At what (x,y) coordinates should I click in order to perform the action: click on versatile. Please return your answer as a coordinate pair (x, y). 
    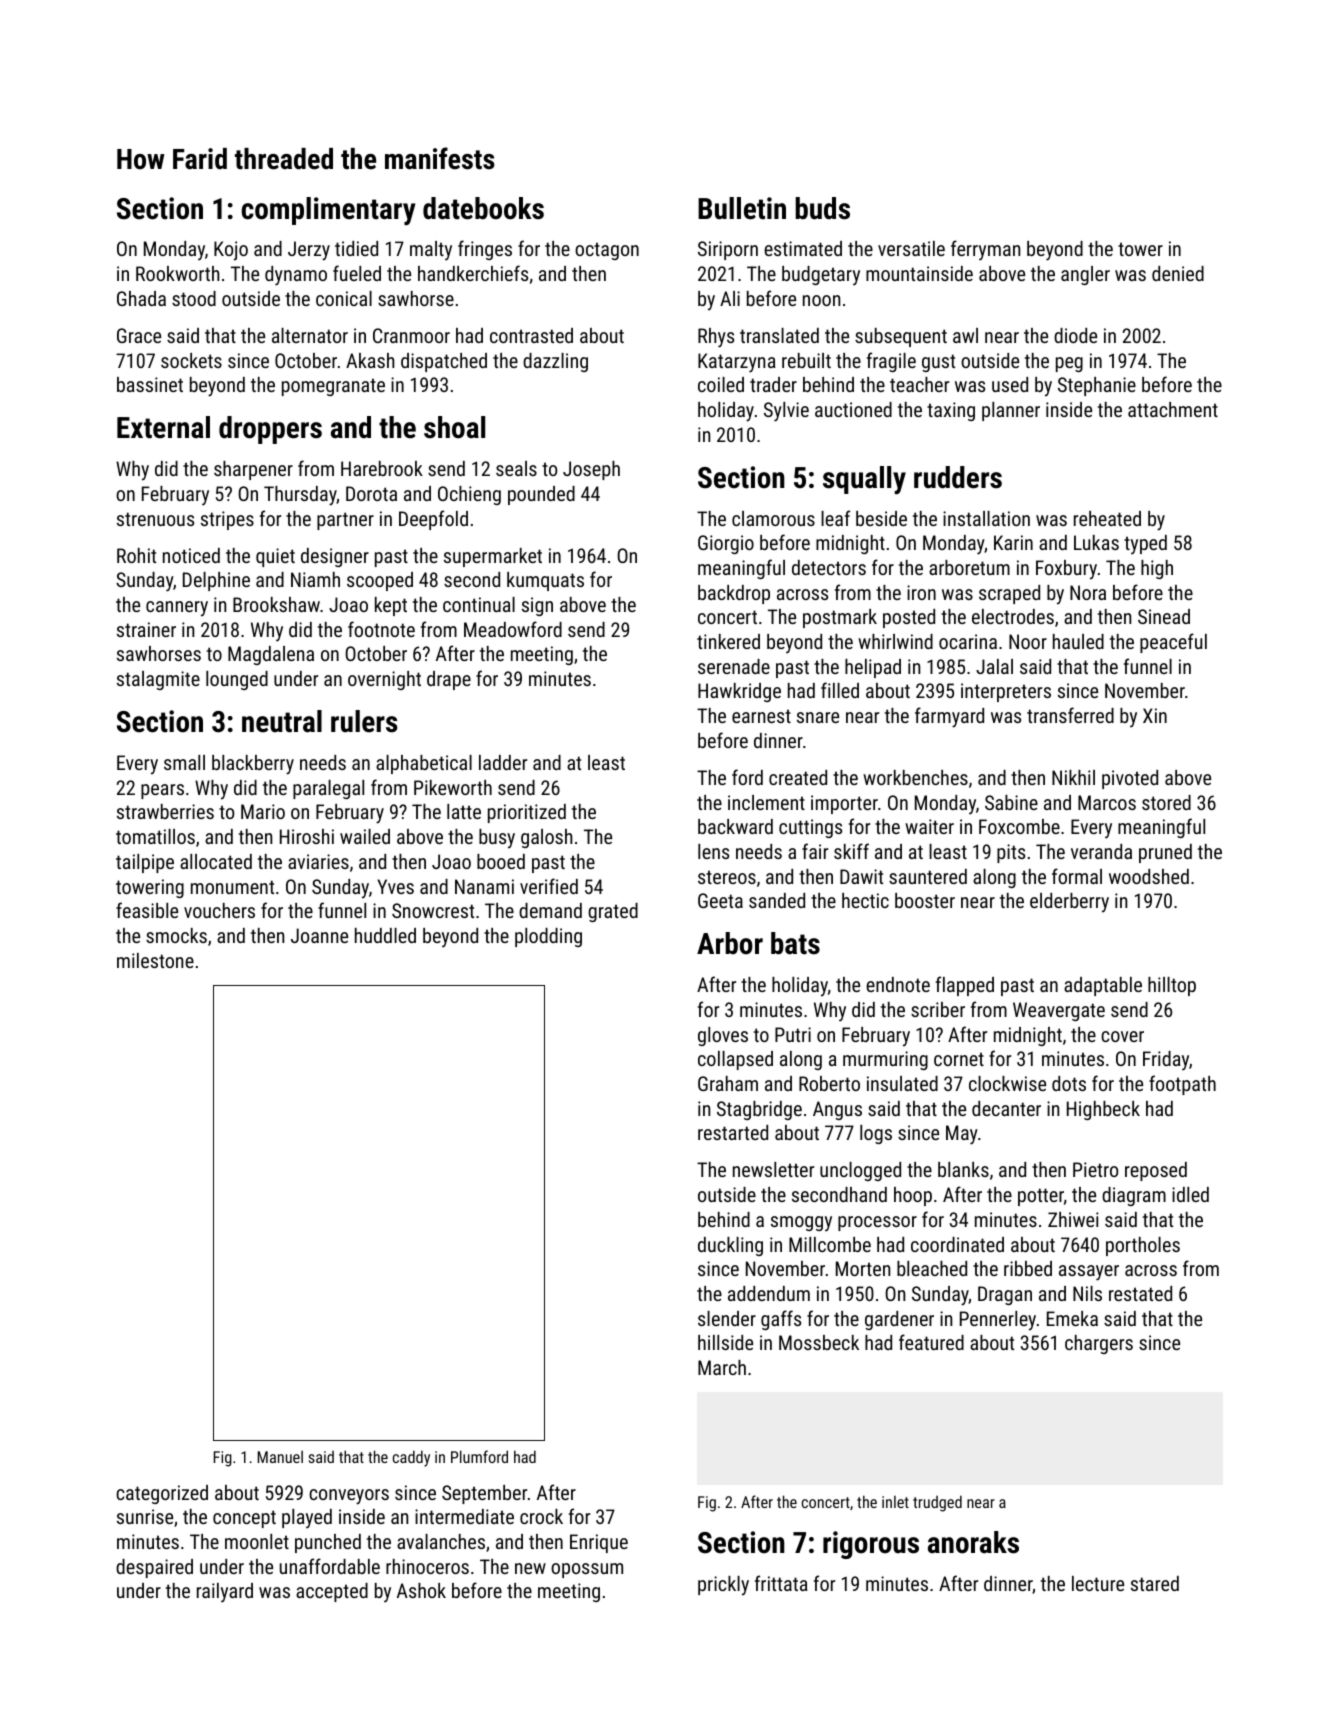
    Looking at the image, I should click on (911, 248).
